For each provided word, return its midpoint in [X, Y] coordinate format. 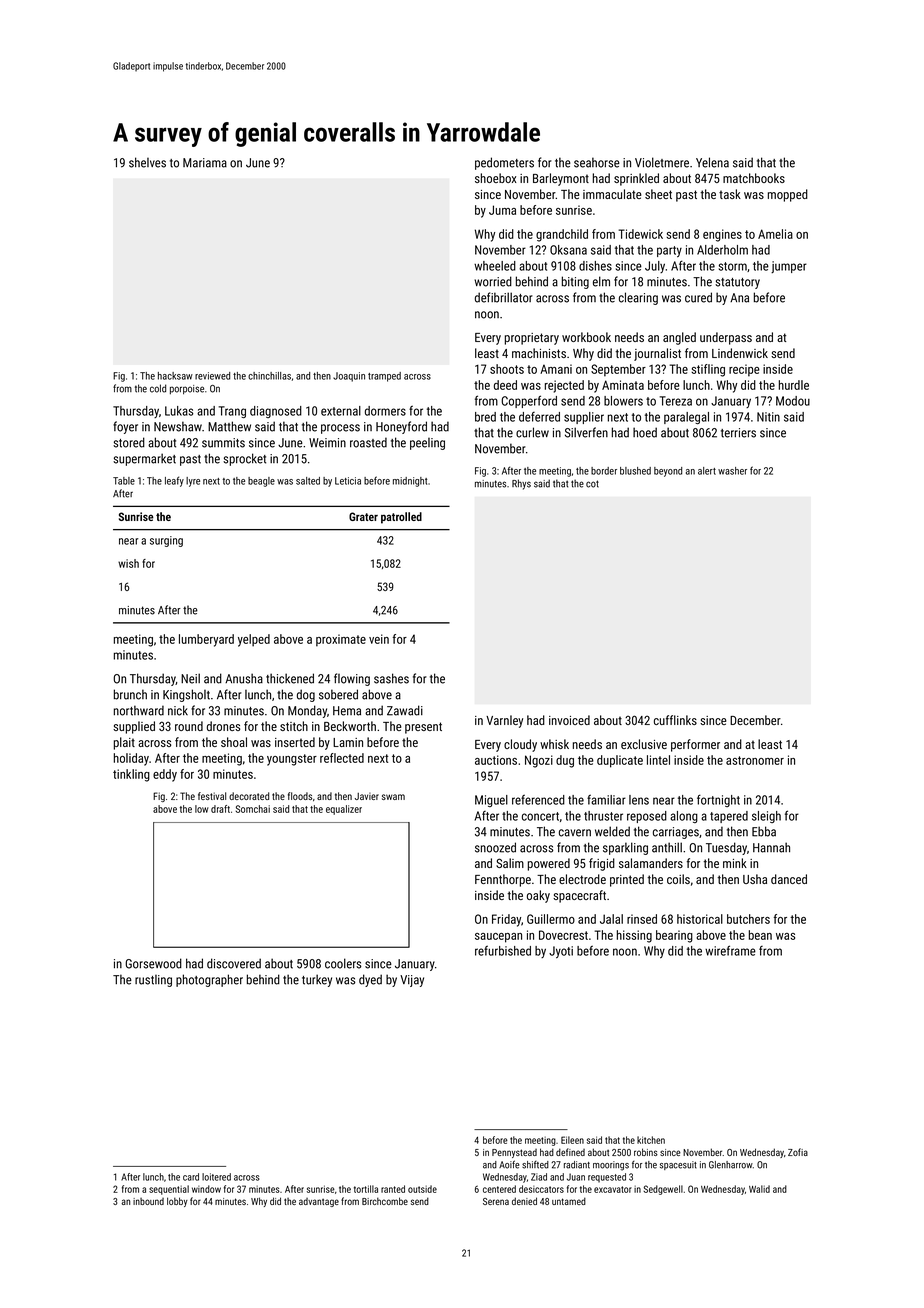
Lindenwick [740, 353]
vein [379, 639]
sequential [169, 1190]
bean [760, 935]
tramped [384, 377]
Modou [793, 401]
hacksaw [175, 376]
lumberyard [206, 640]
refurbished [503, 950]
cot [592, 484]
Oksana [568, 250]
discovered [234, 963]
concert [540, 816]
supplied [134, 727]
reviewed [212, 376]
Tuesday [726, 848]
